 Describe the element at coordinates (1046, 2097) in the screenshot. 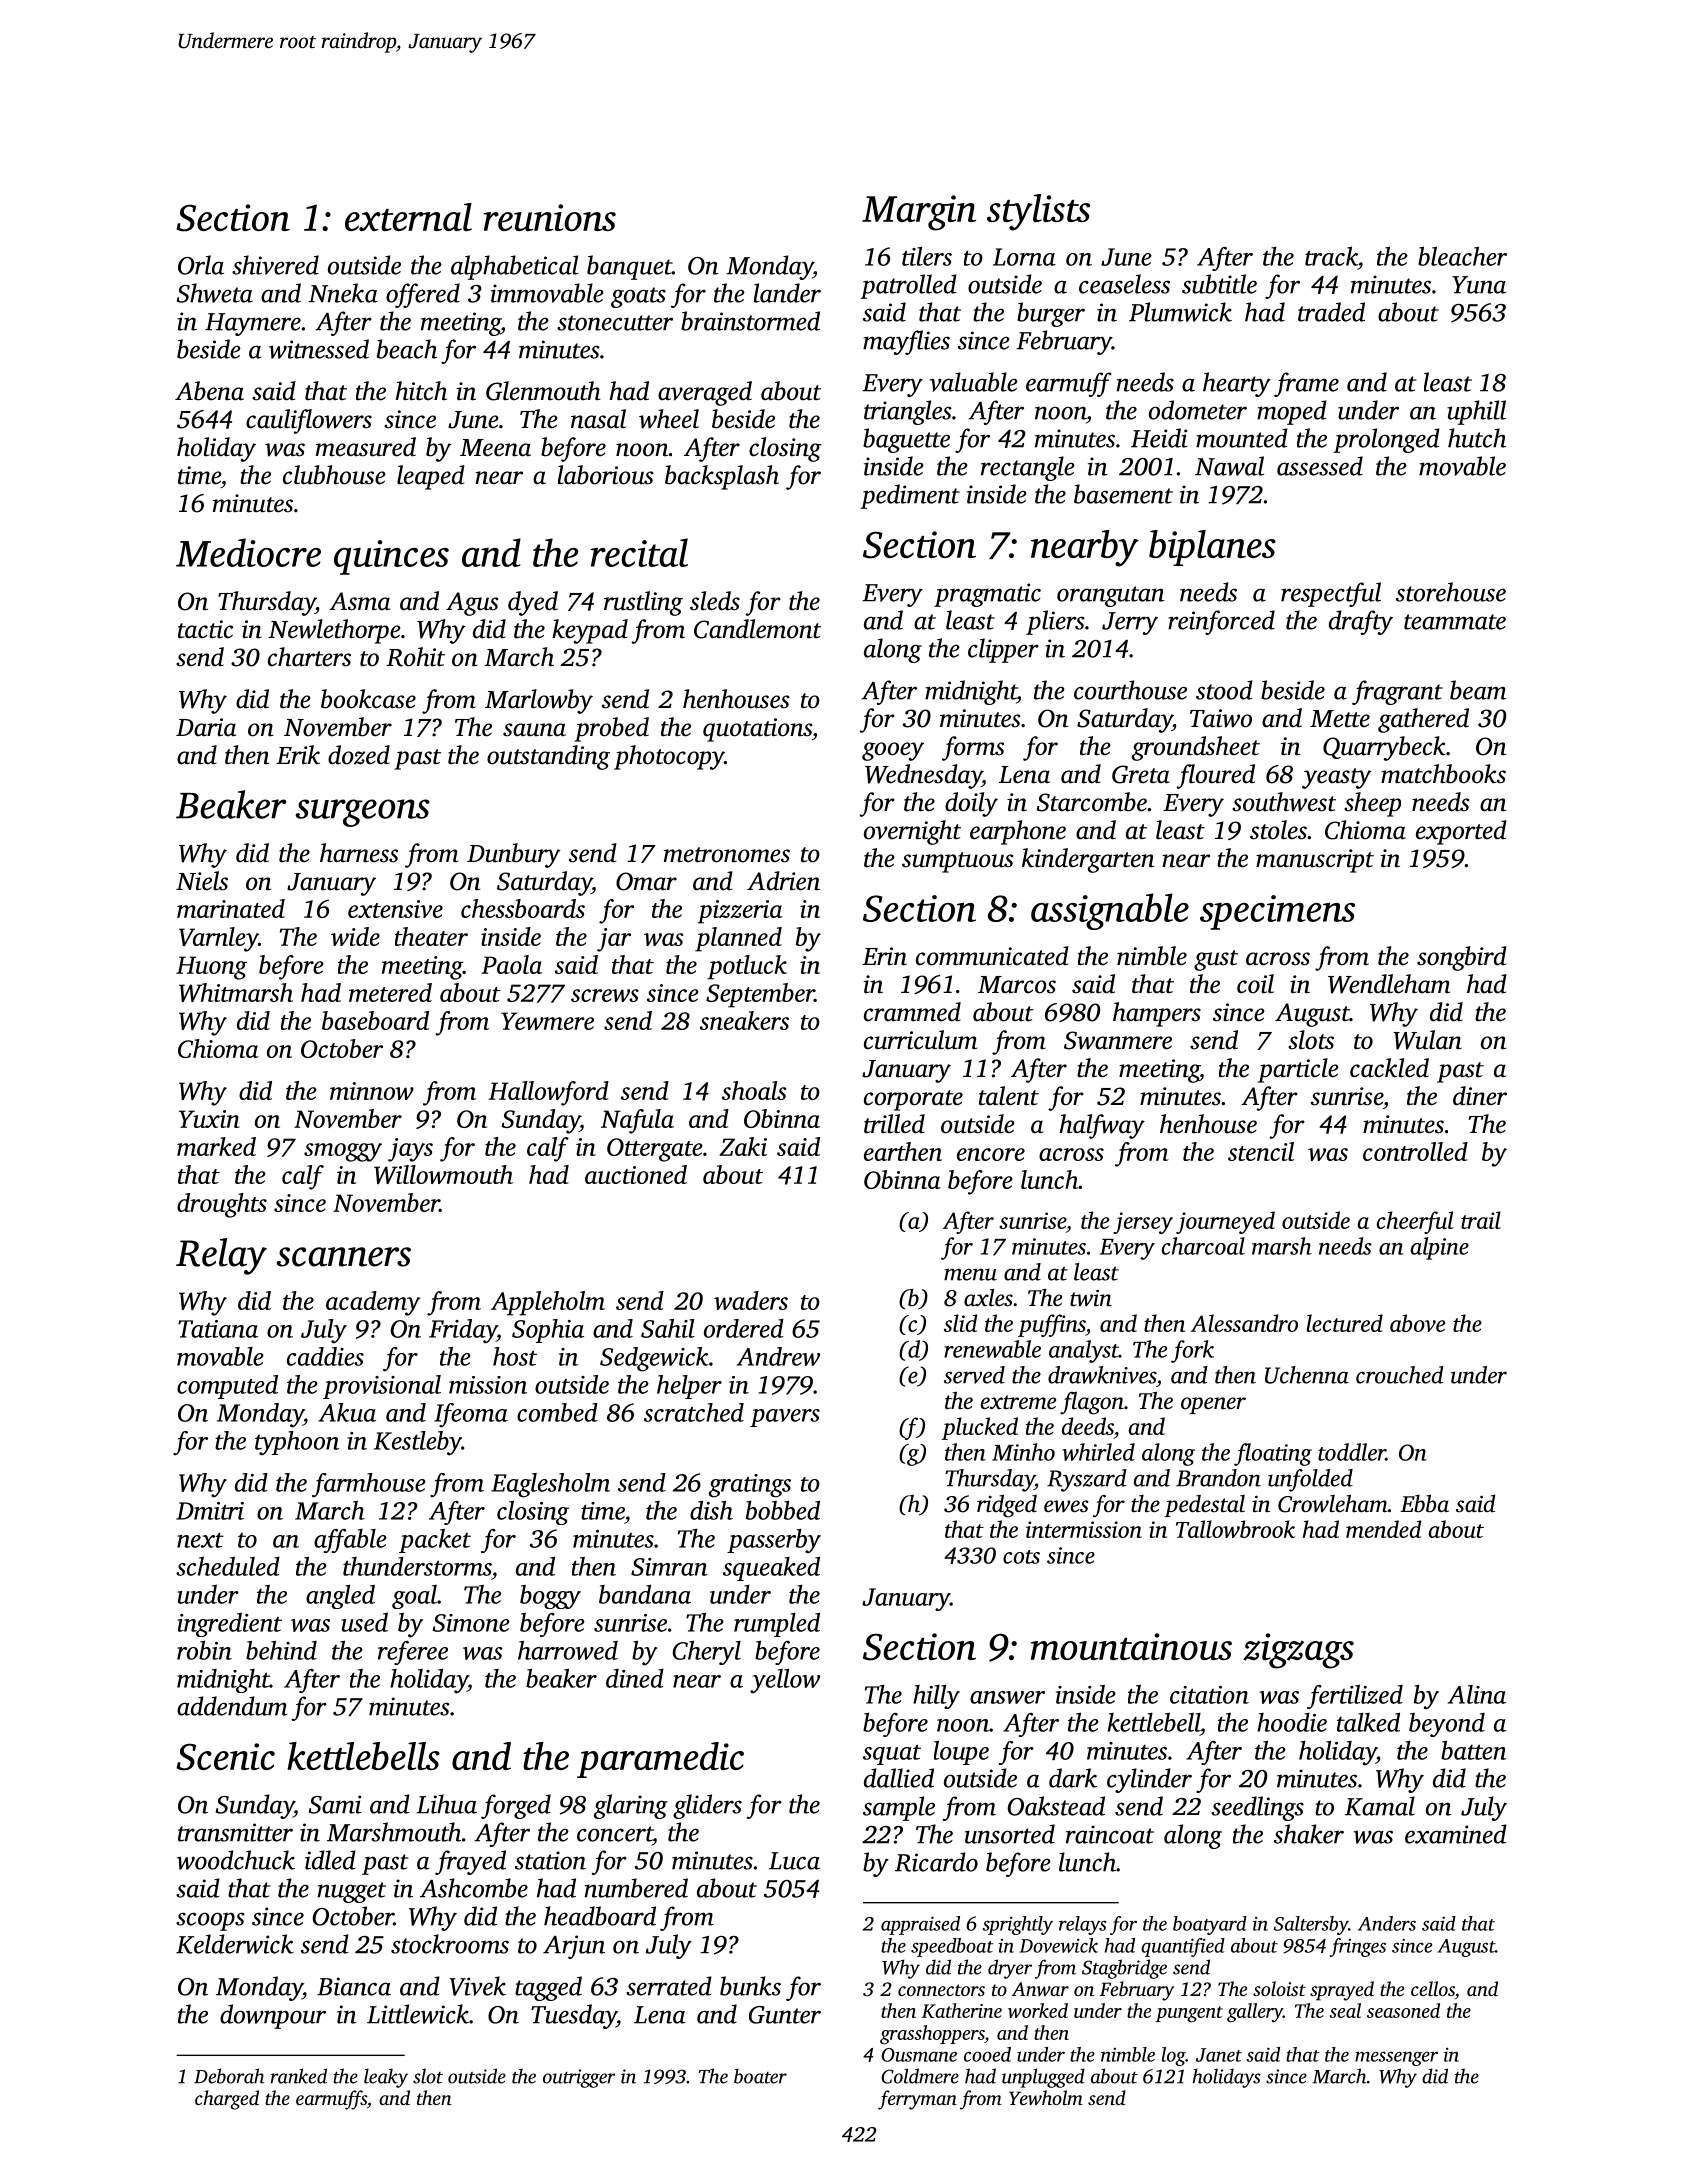

I see `Yewholm` at that location.
